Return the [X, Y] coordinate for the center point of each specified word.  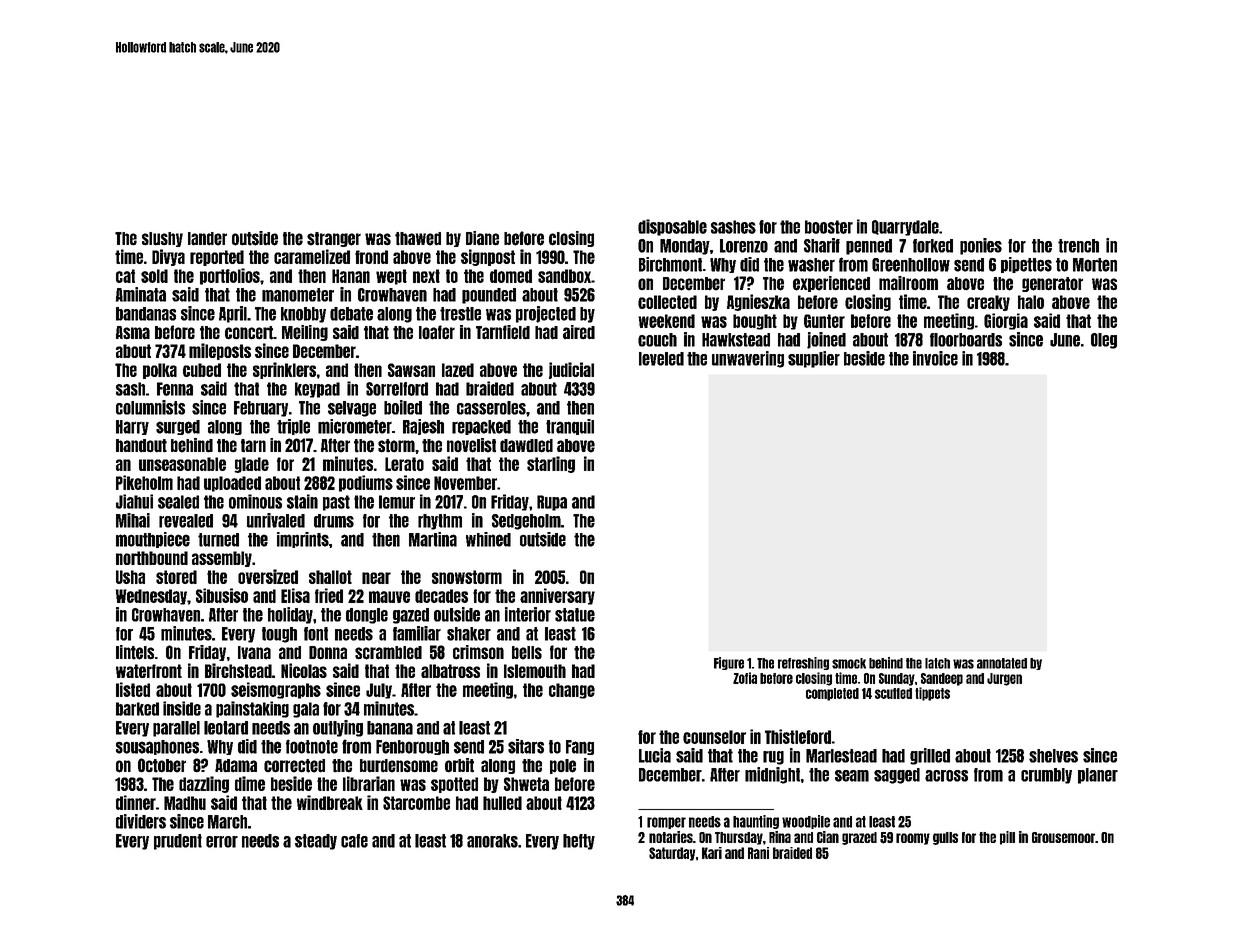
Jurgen [1004, 679]
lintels [135, 652]
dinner [136, 802]
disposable [672, 227]
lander [207, 239]
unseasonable [182, 464]
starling [551, 464]
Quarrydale [905, 228]
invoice [935, 358]
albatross [450, 671]
